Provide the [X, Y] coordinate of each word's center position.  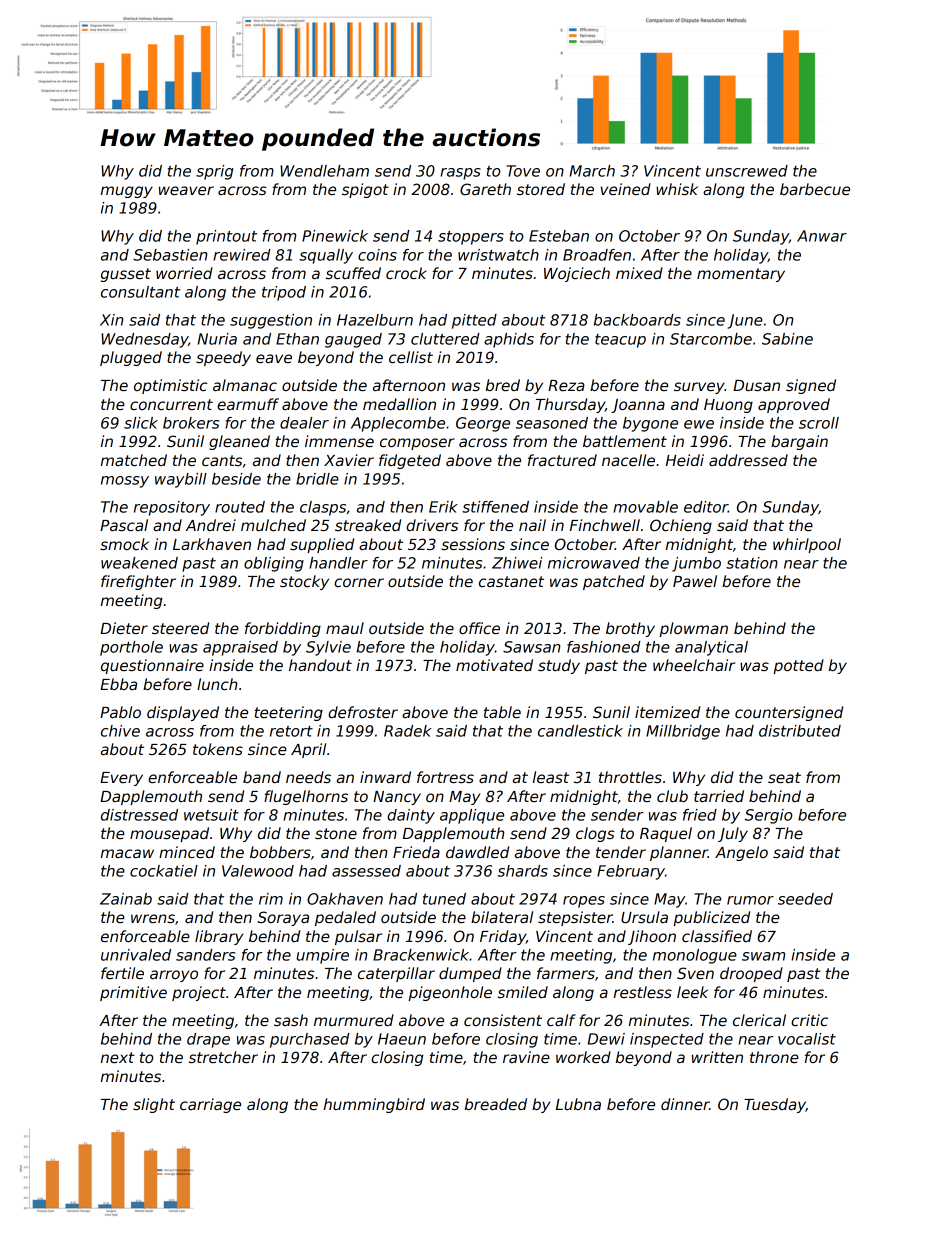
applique [472, 816]
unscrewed [747, 171]
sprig [214, 172]
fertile [122, 973]
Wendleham [324, 171]
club [672, 796]
